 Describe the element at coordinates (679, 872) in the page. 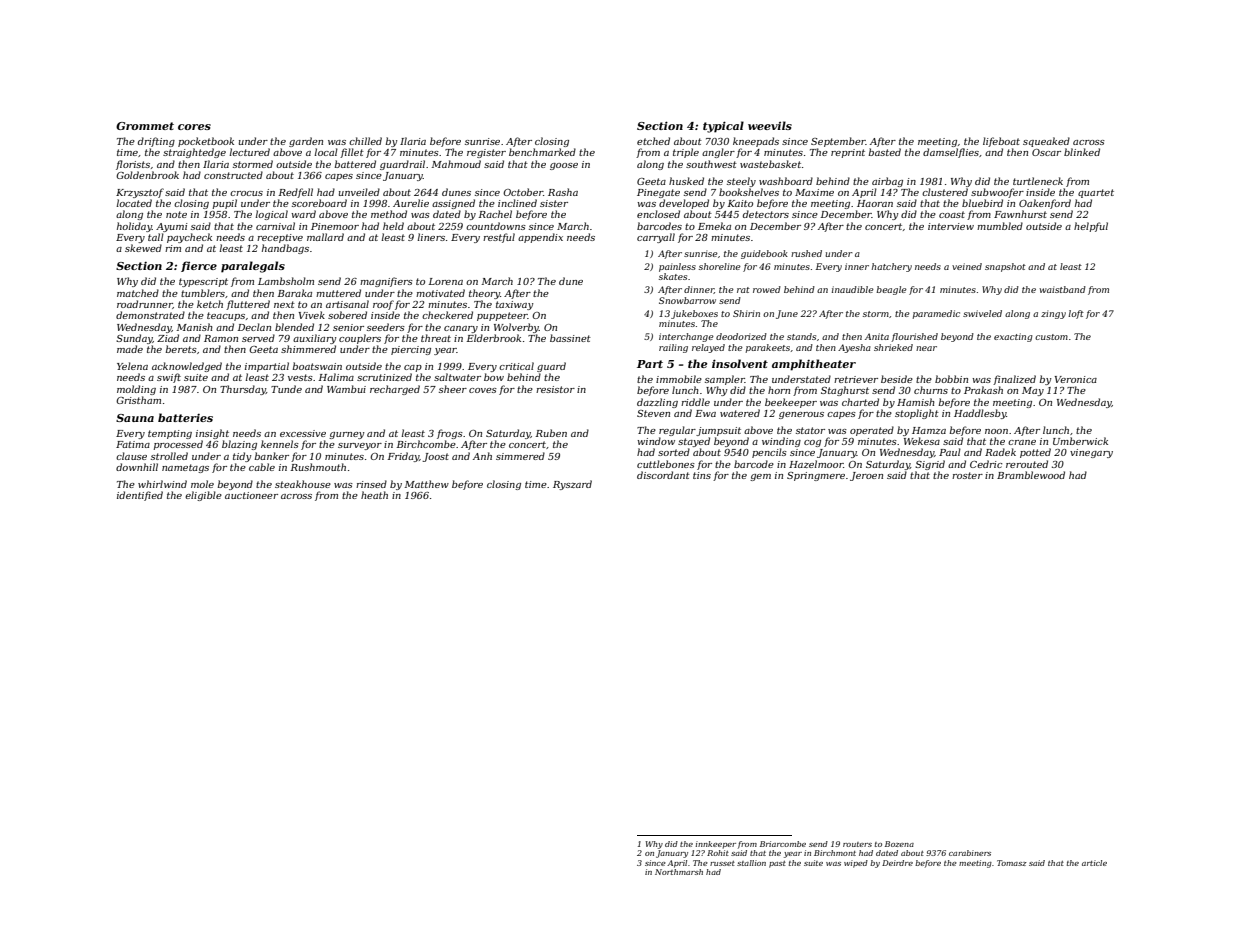

I see `Northmarsh` at that location.
